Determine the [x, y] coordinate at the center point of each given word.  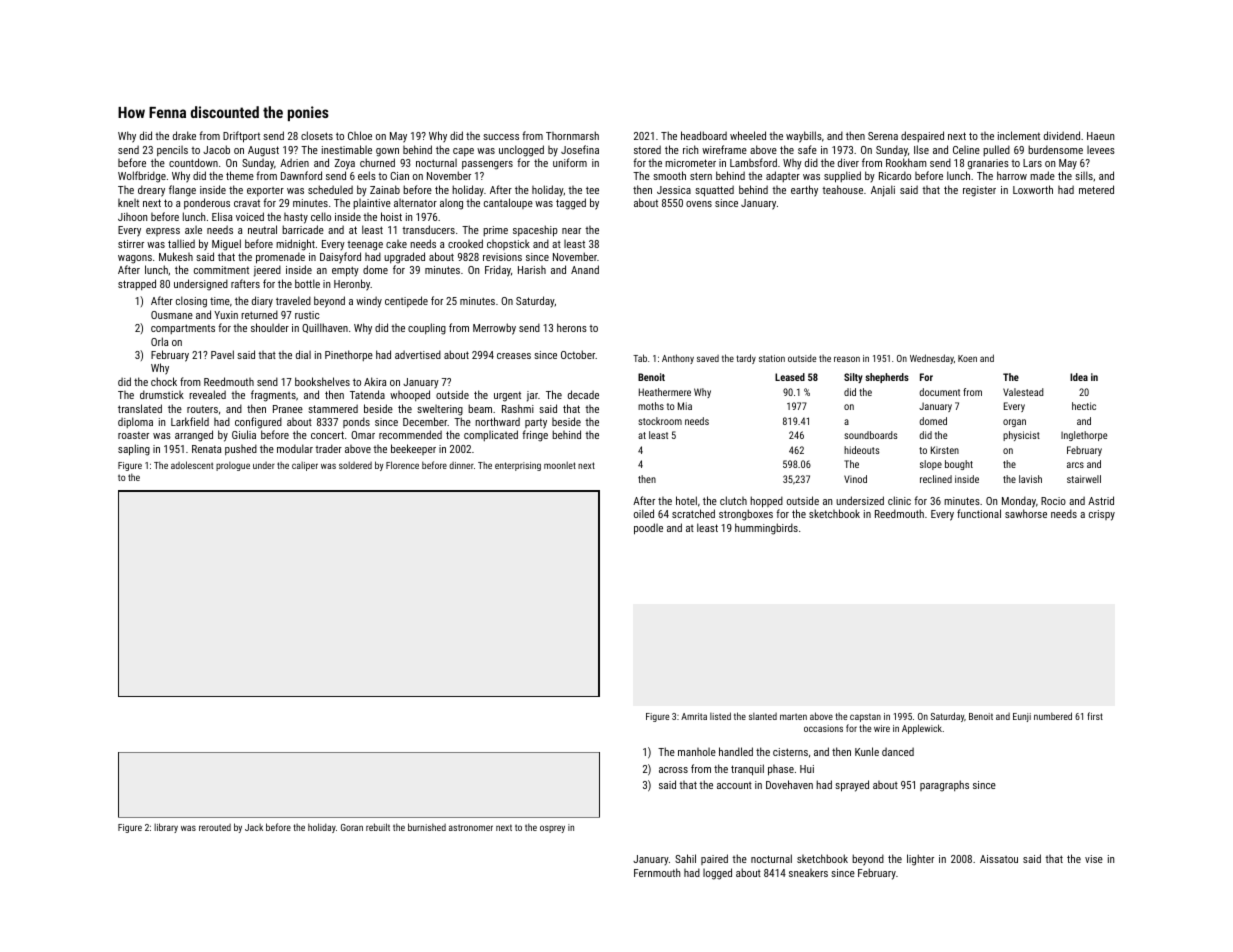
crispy [1102, 515]
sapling [134, 450]
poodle [648, 529]
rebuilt [378, 827]
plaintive [372, 204]
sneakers [808, 873]
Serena [883, 136]
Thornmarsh [572, 135]
